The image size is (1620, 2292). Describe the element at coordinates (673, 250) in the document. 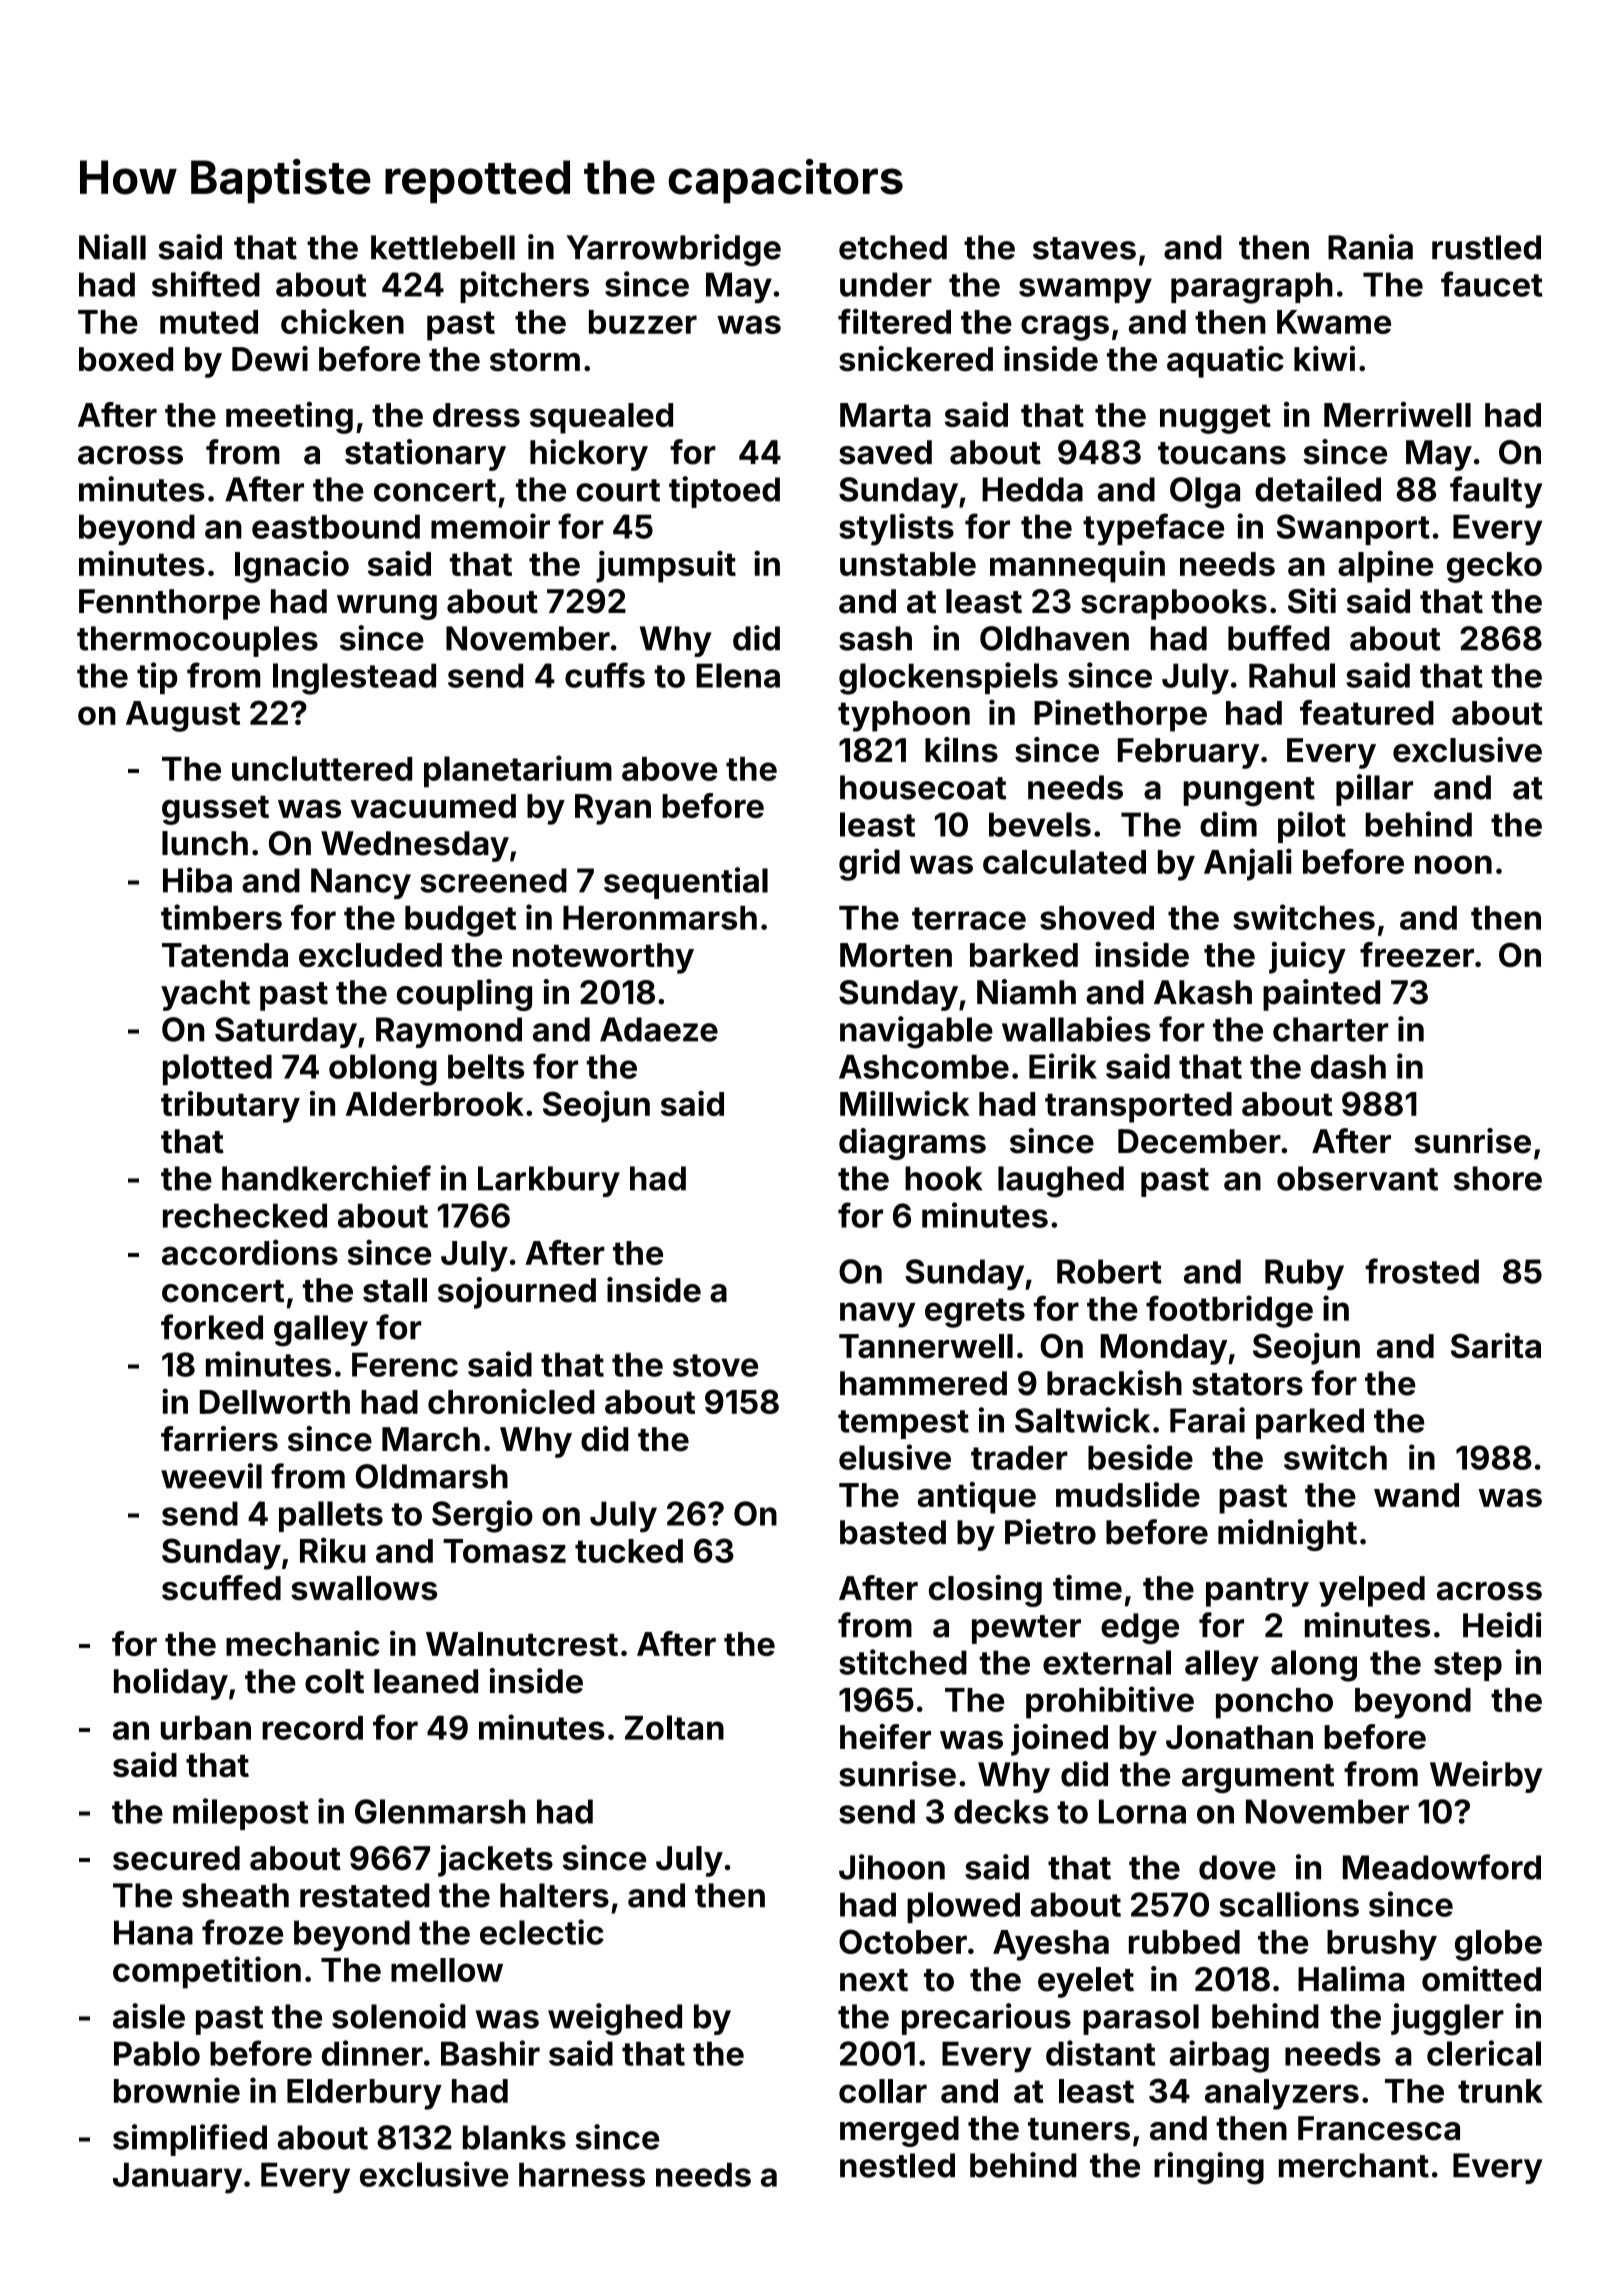

I see `Yarrowbridge` at that location.
